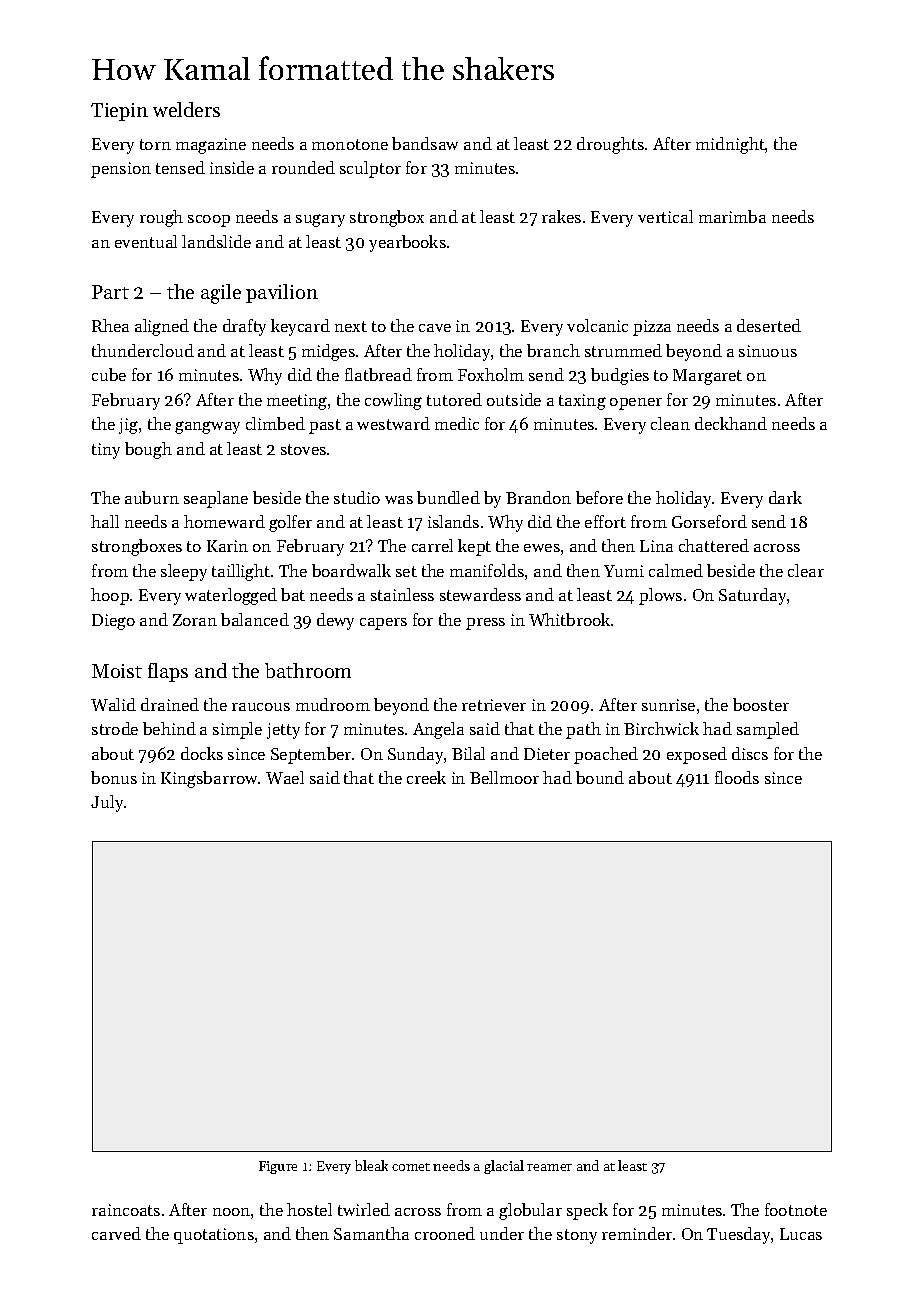 The height and width of the image is (1308, 924). I want to click on magazine, so click(211, 146).
